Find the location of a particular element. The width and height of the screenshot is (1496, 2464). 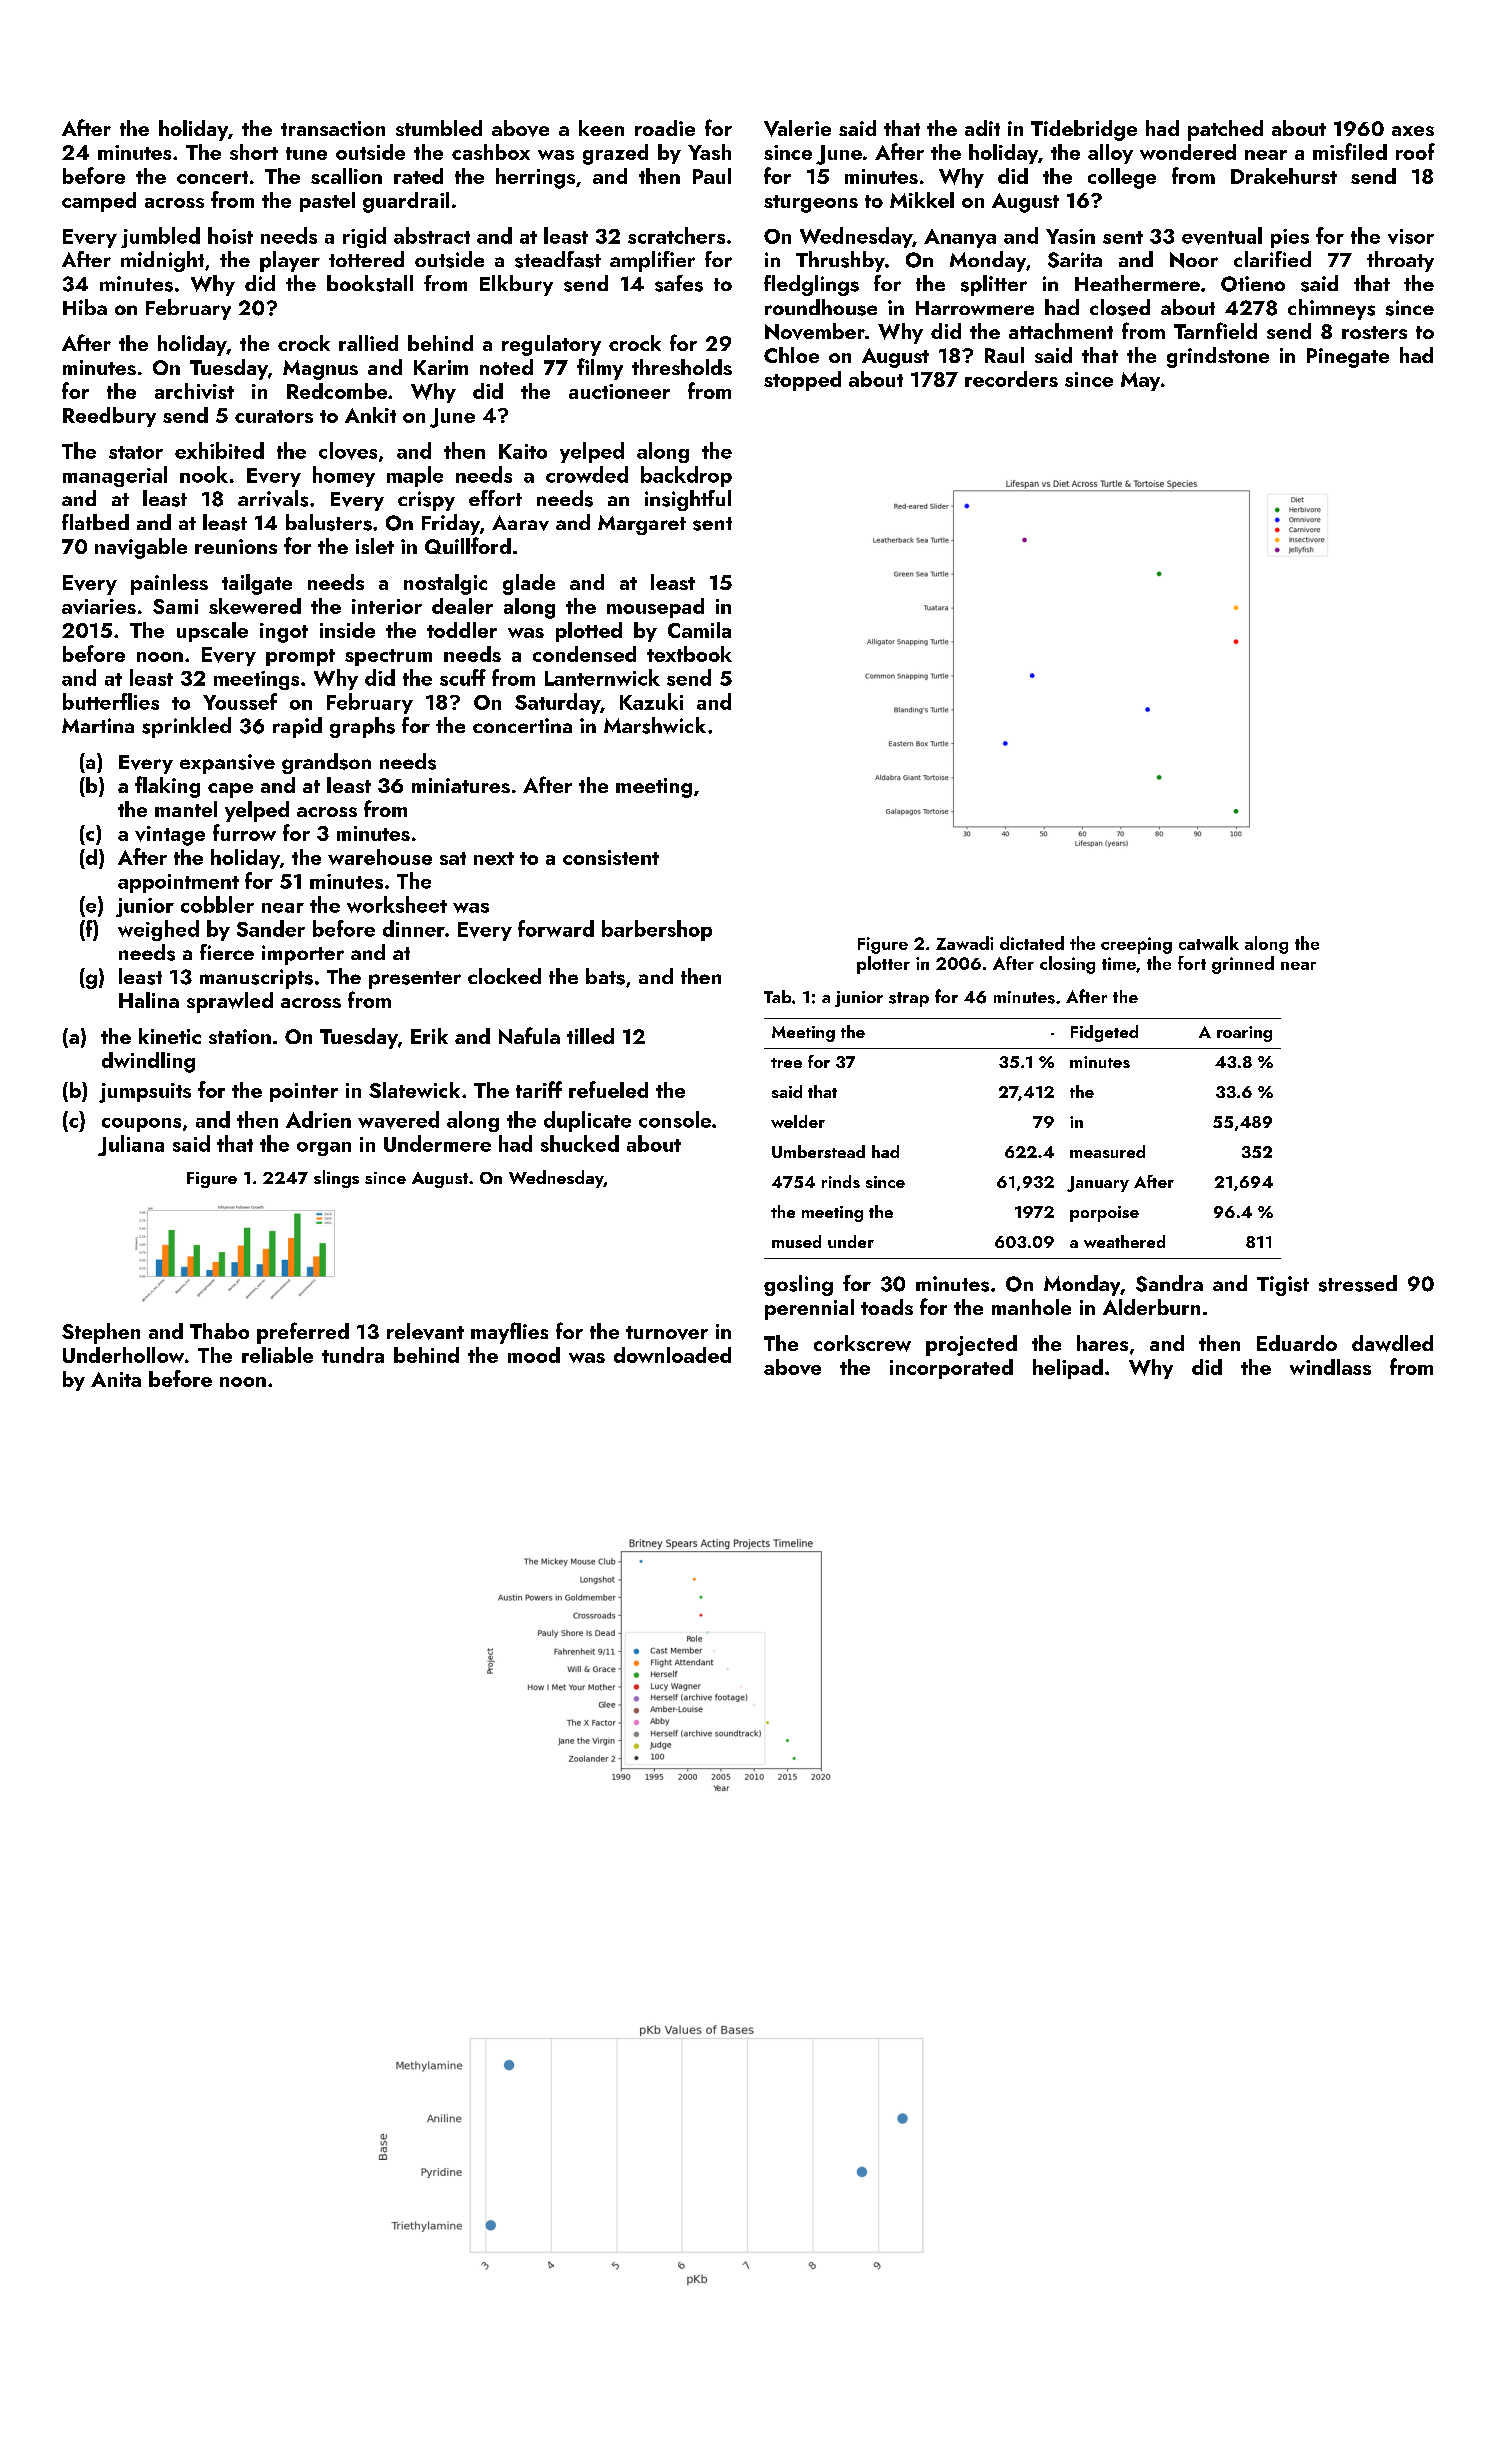

flaking is located at coordinates (167, 787).
